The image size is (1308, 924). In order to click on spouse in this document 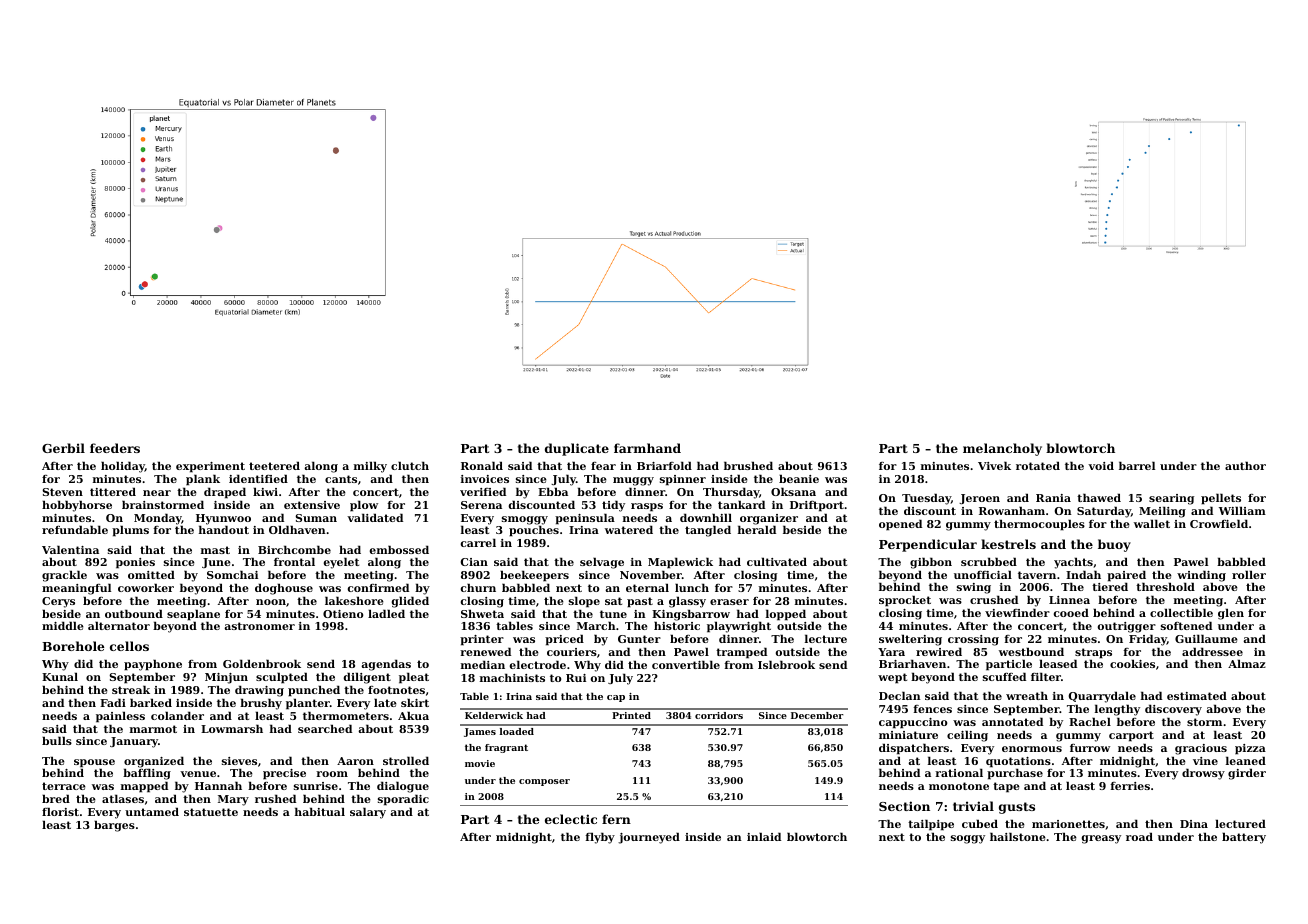, I will do `click(94, 763)`.
